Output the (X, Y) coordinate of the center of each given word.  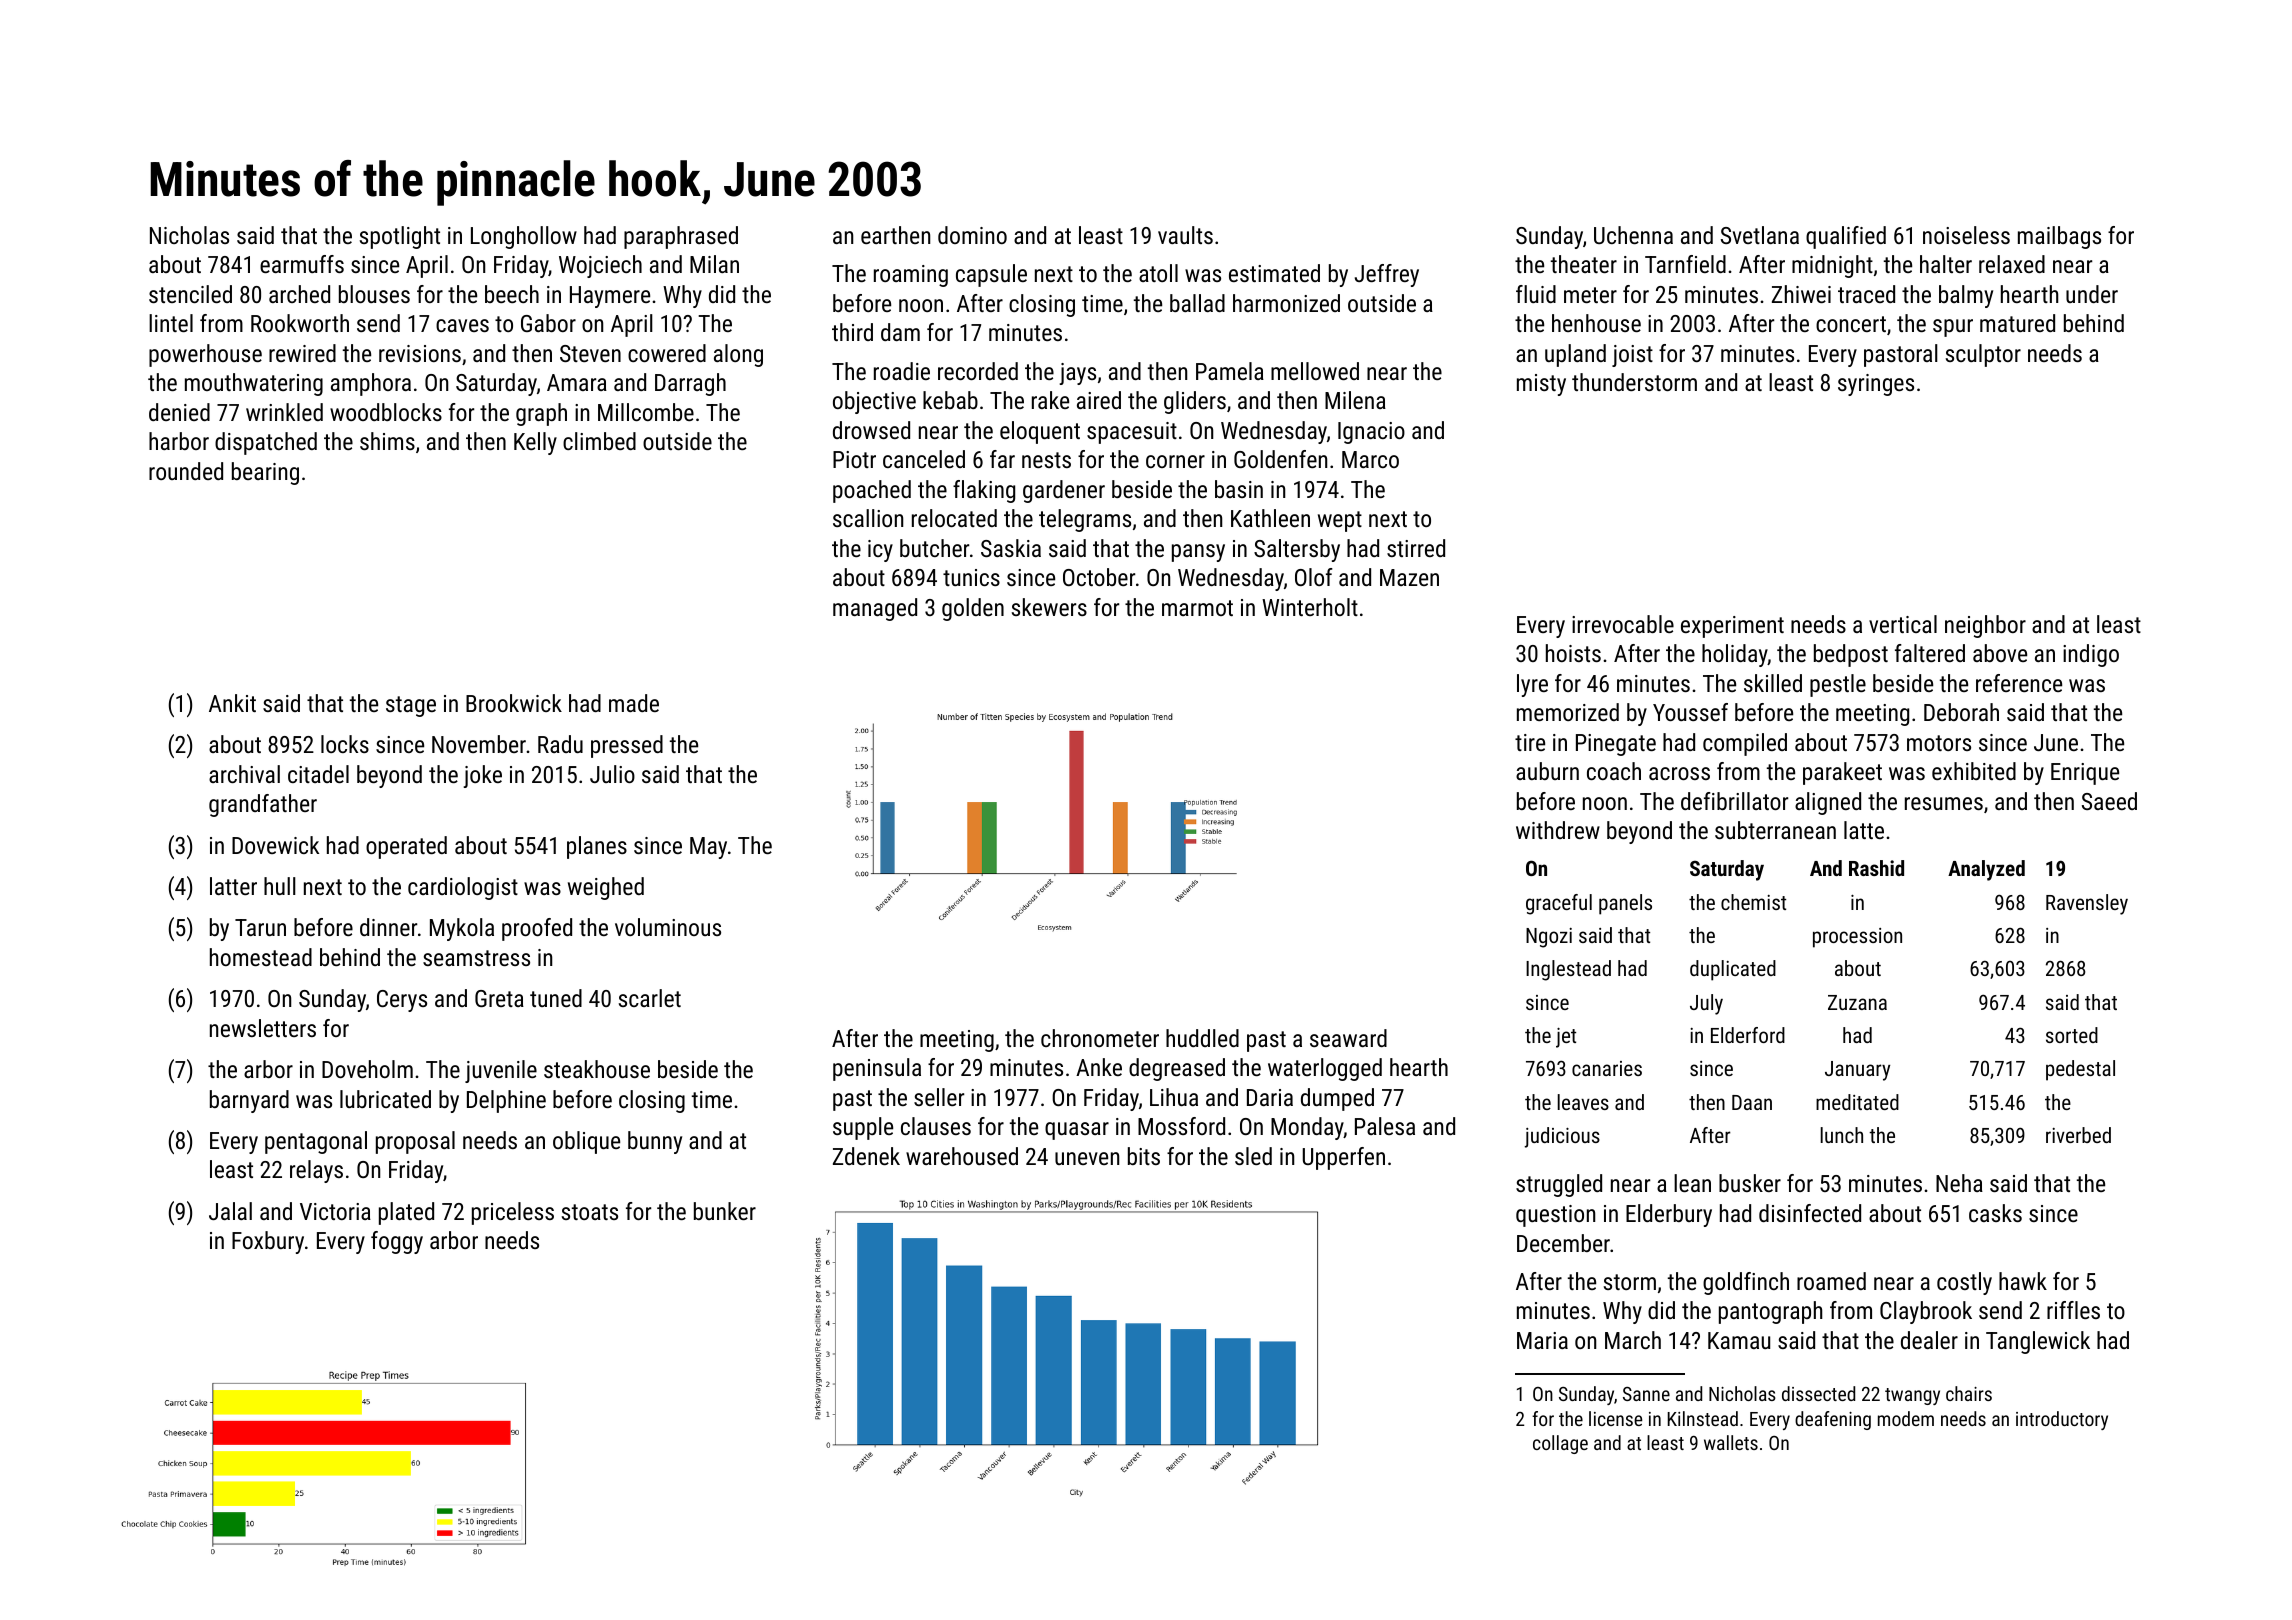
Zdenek (866, 1156)
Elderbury (1669, 1215)
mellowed (1315, 371)
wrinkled (284, 412)
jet (1566, 1038)
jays (1078, 374)
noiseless (1966, 235)
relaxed (2012, 264)
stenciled (190, 294)
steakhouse (597, 1069)
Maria (1542, 1340)
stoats (590, 1212)
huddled (1202, 1038)
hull (280, 886)
